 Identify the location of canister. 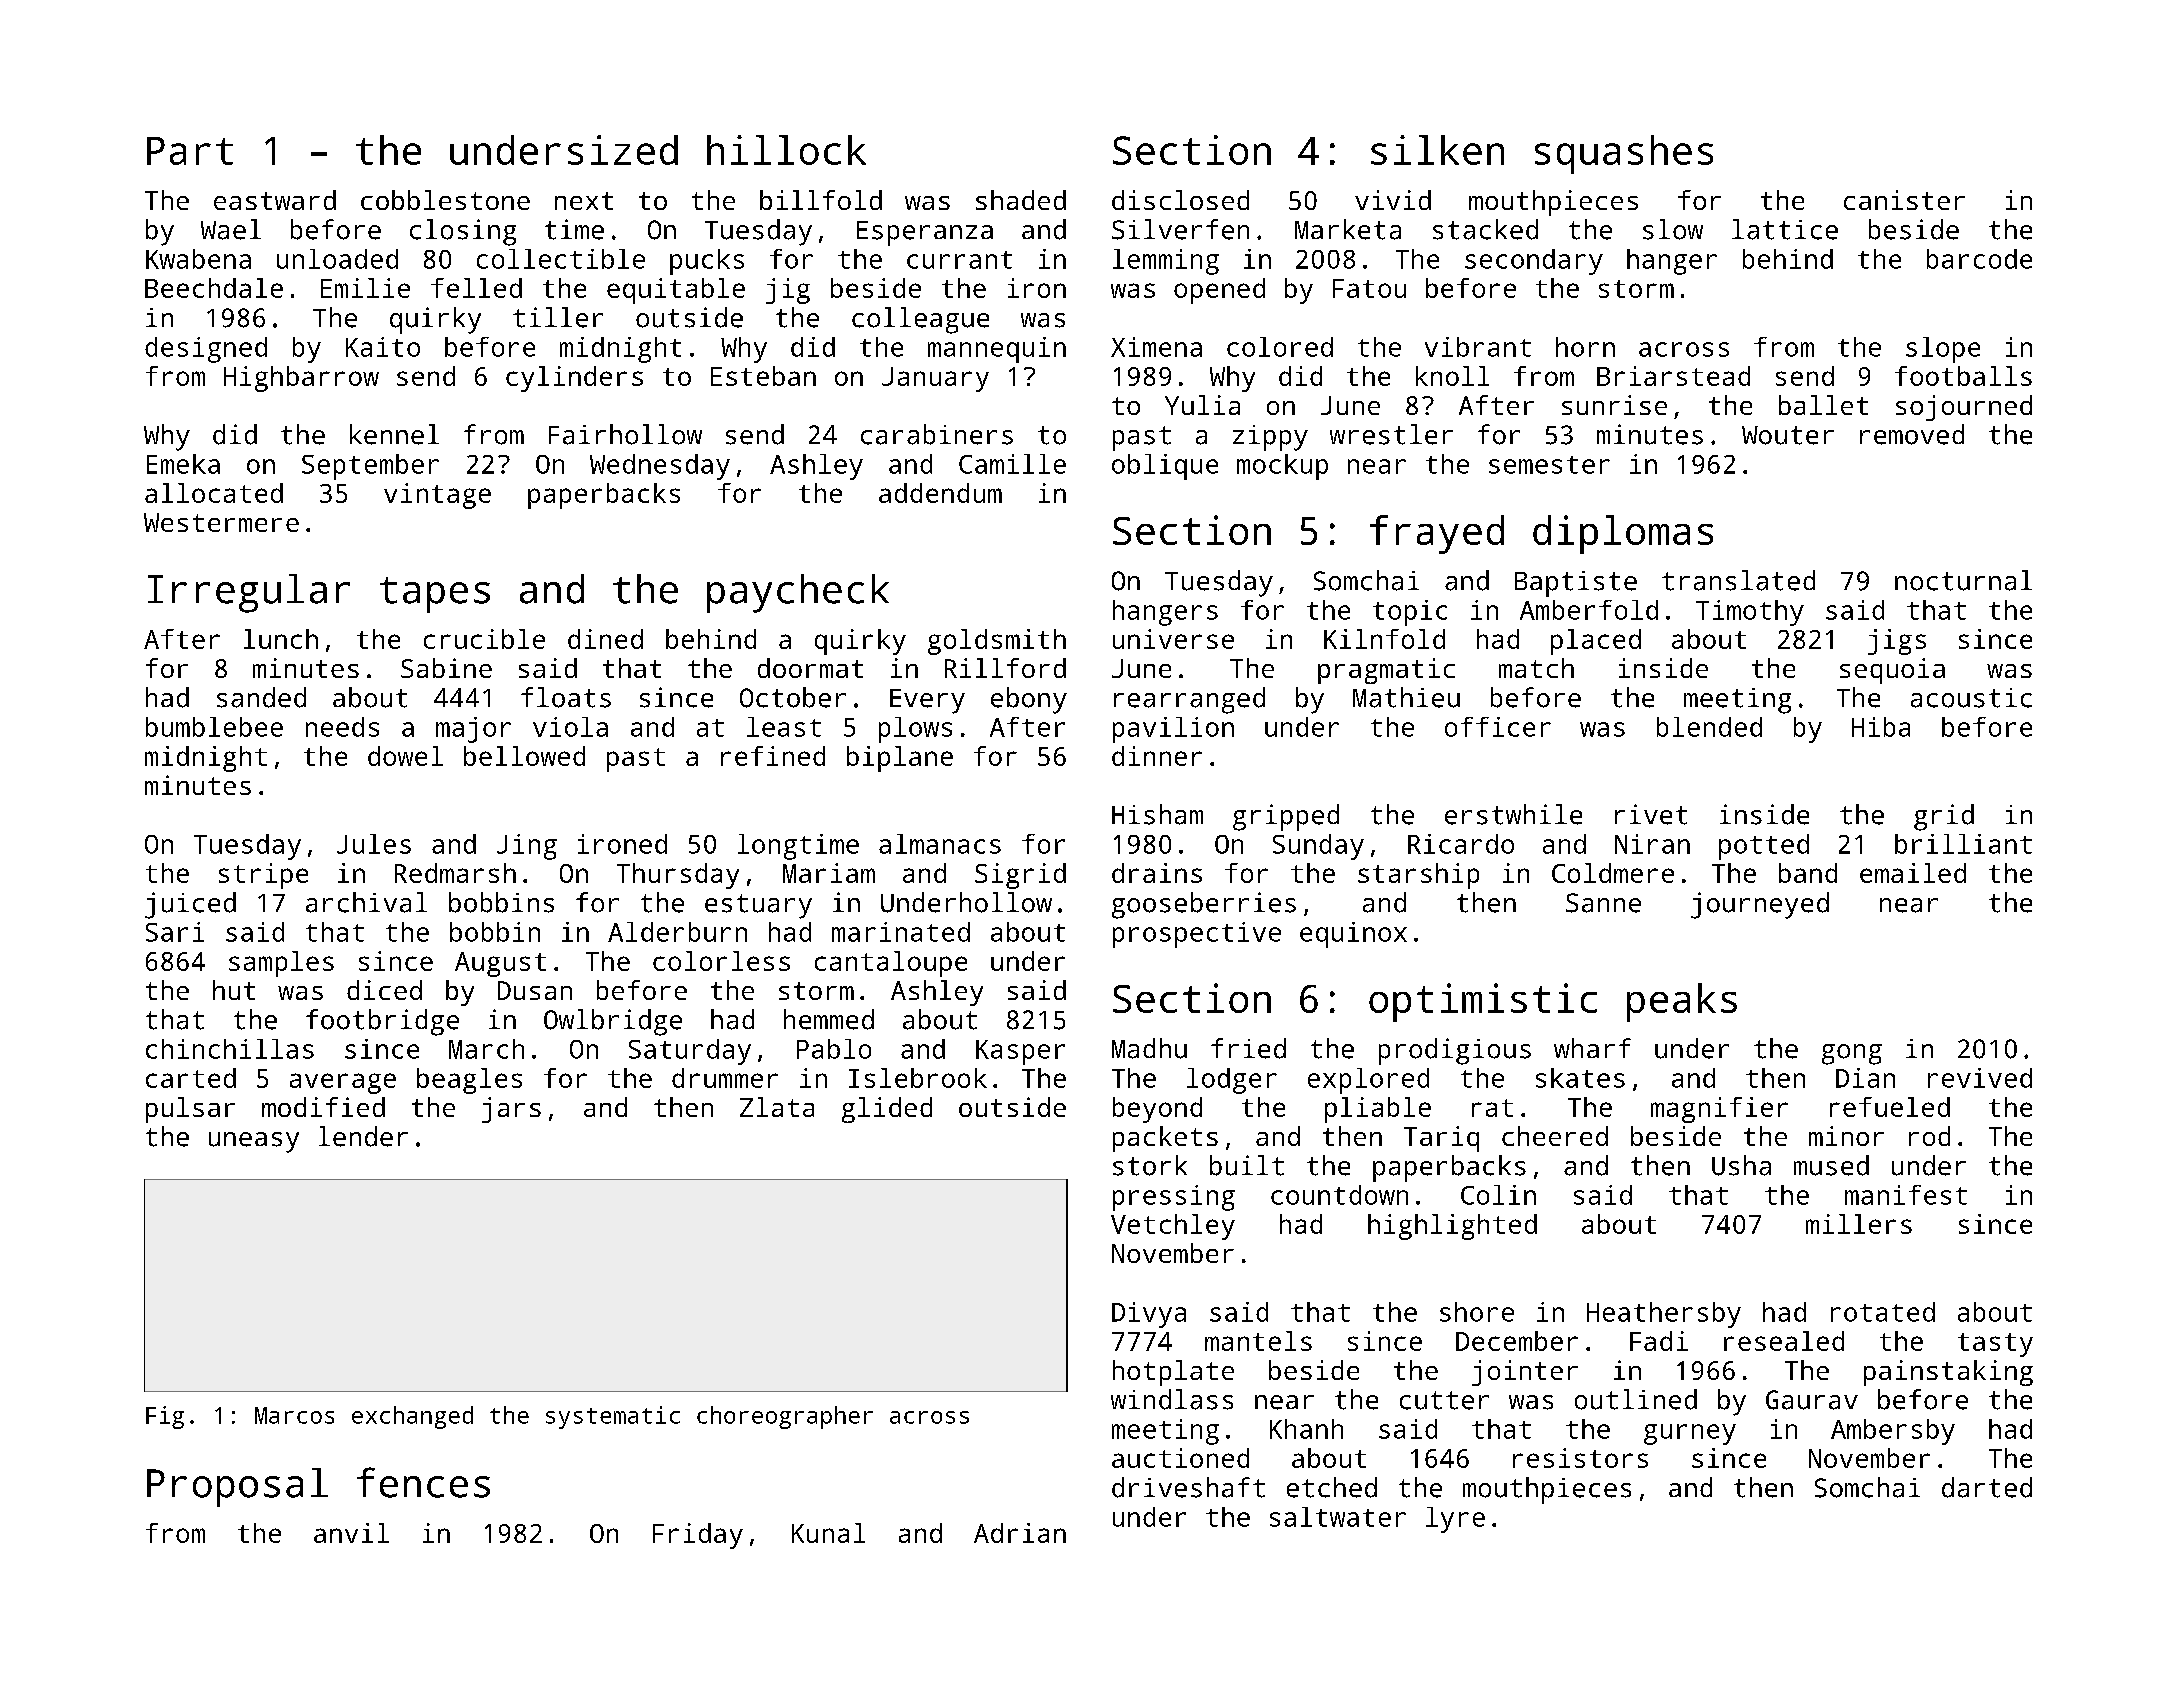
(1904, 200).
